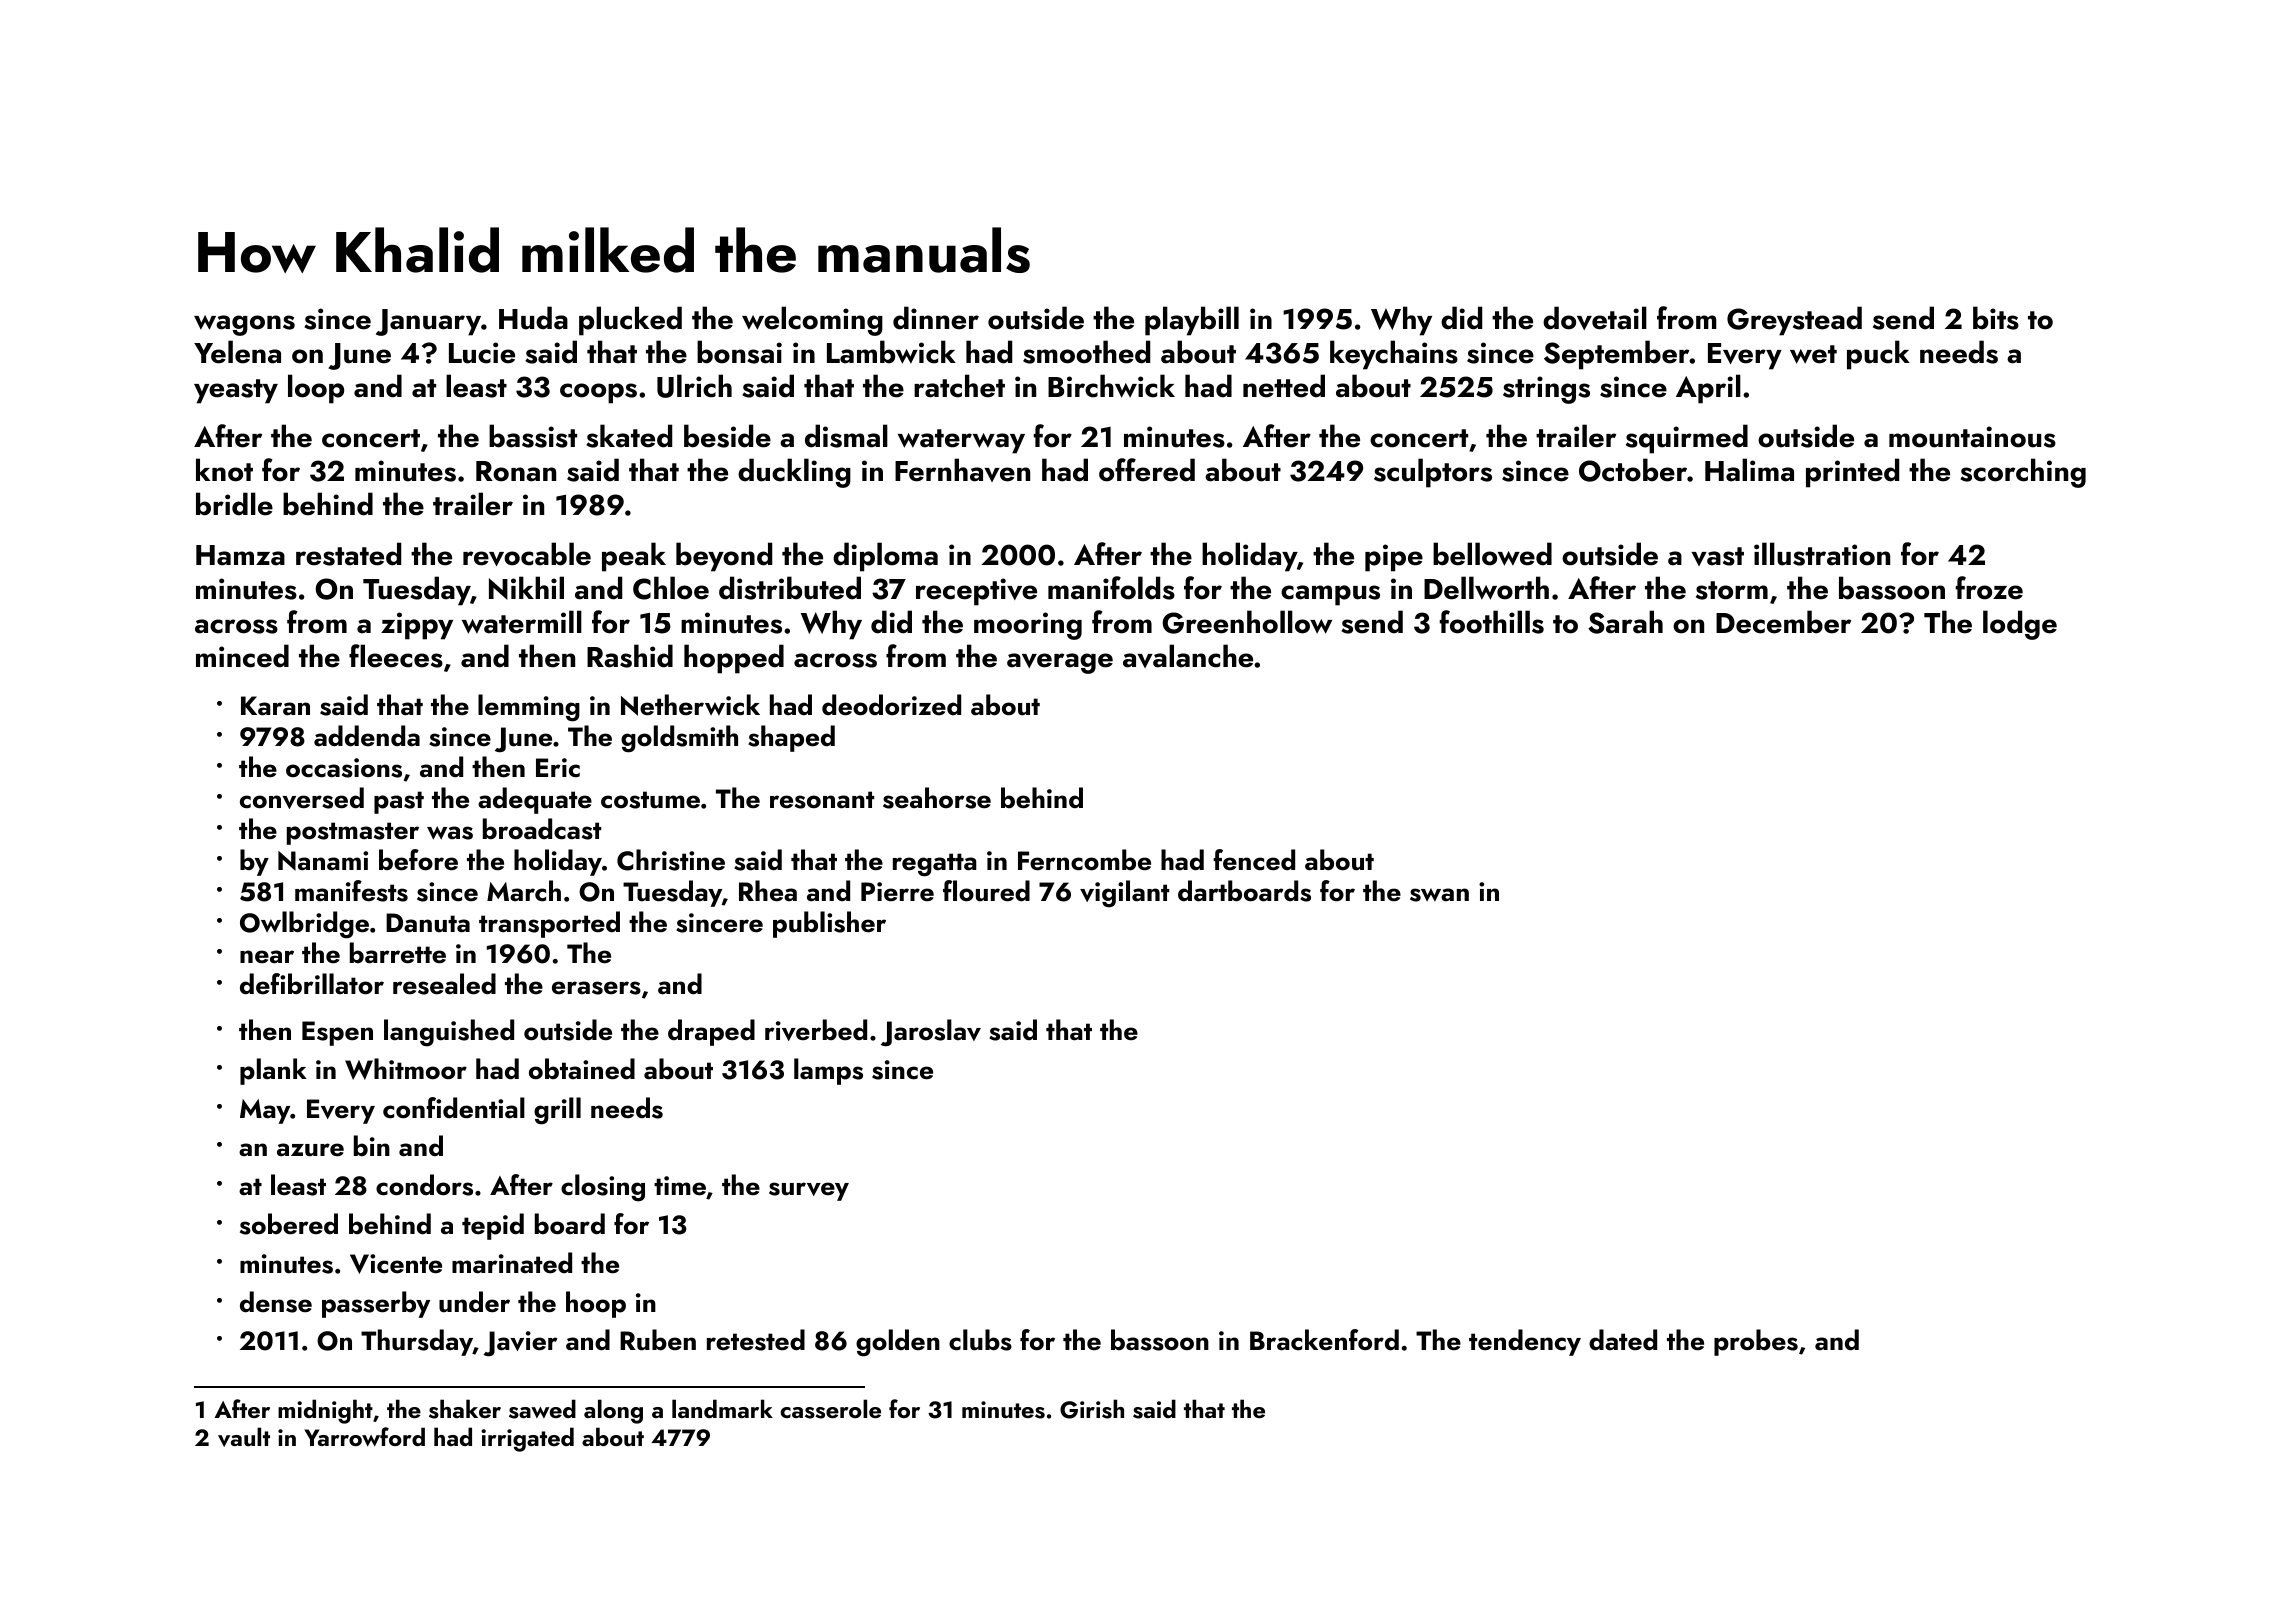 The image size is (2292, 1620). What do you see at coordinates (1439, 895) in the image?
I see `swan` at bounding box center [1439, 895].
